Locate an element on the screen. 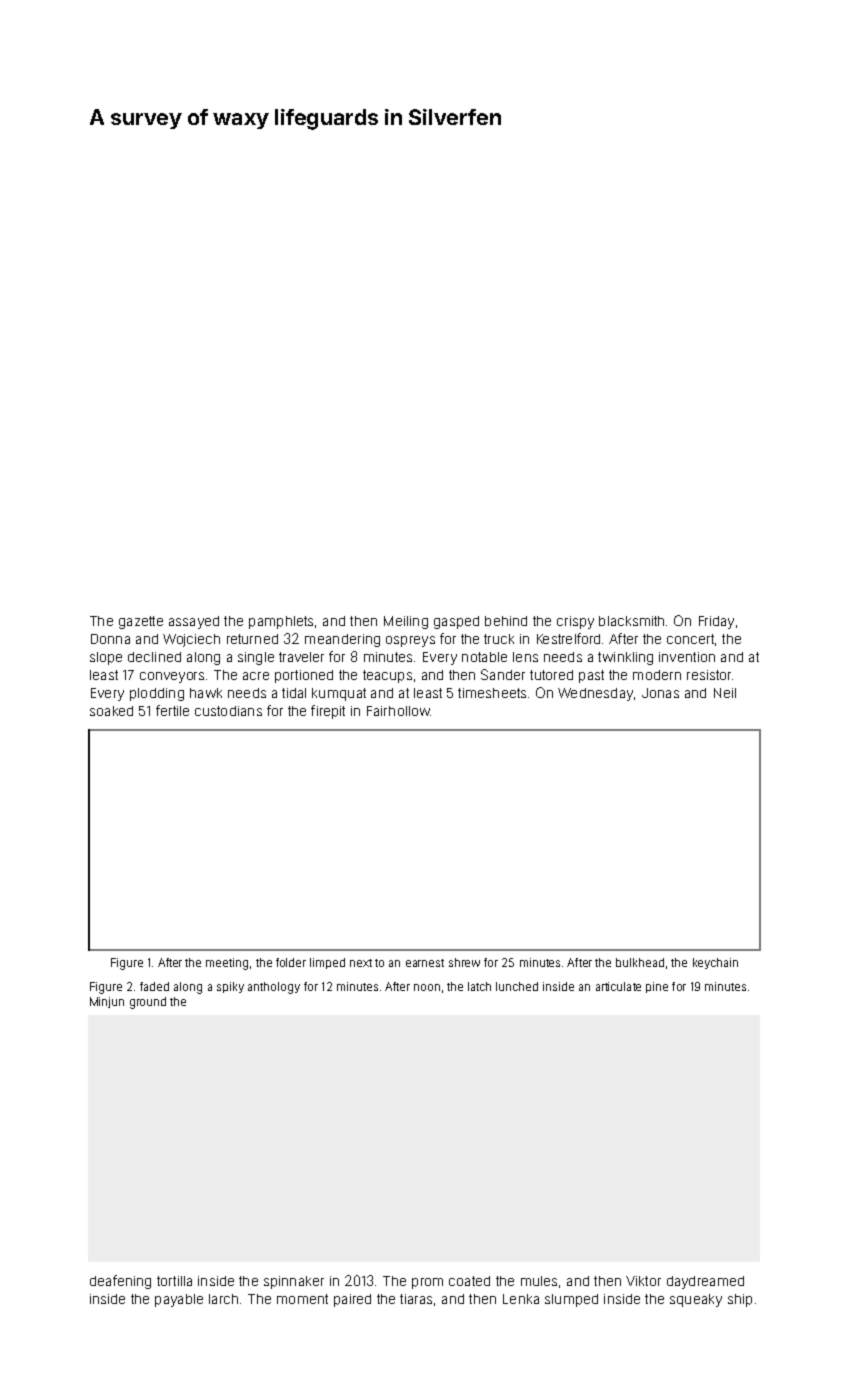 This screenshot has width=849, height=1400. soaked is located at coordinates (111, 711).
